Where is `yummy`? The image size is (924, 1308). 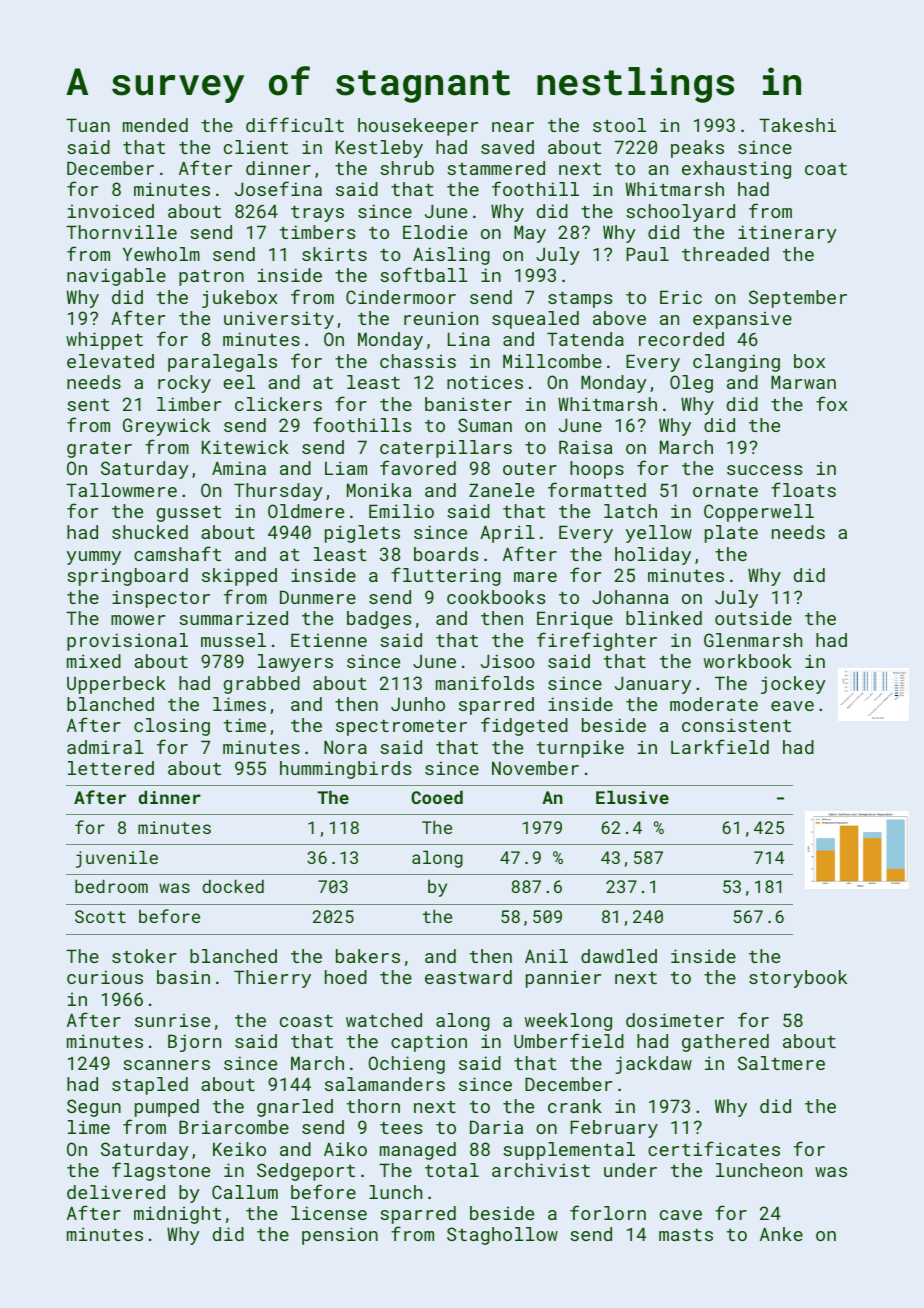 yummy is located at coordinates (94, 558).
